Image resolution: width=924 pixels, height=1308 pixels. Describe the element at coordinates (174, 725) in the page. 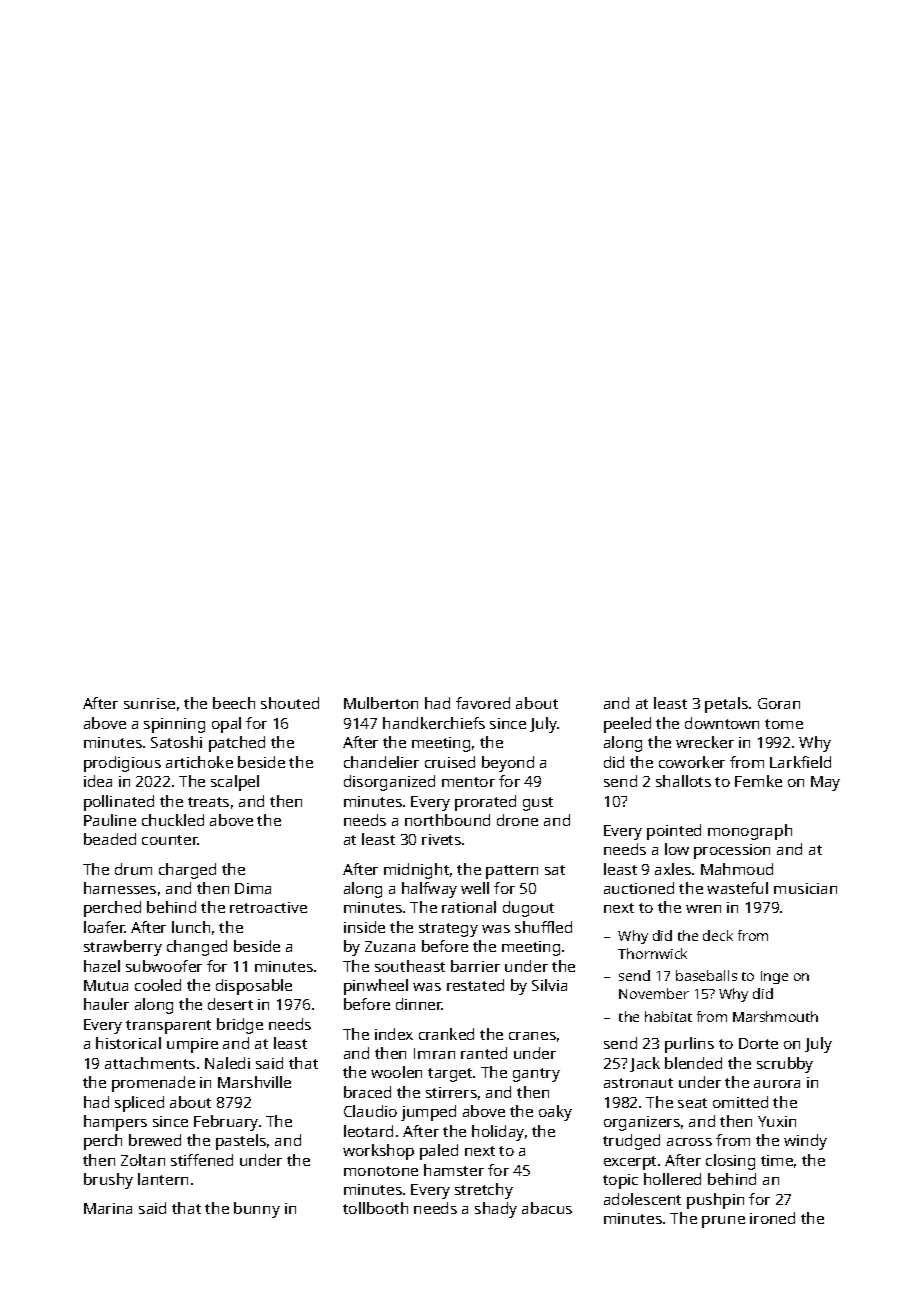

I see `spinning` at that location.
